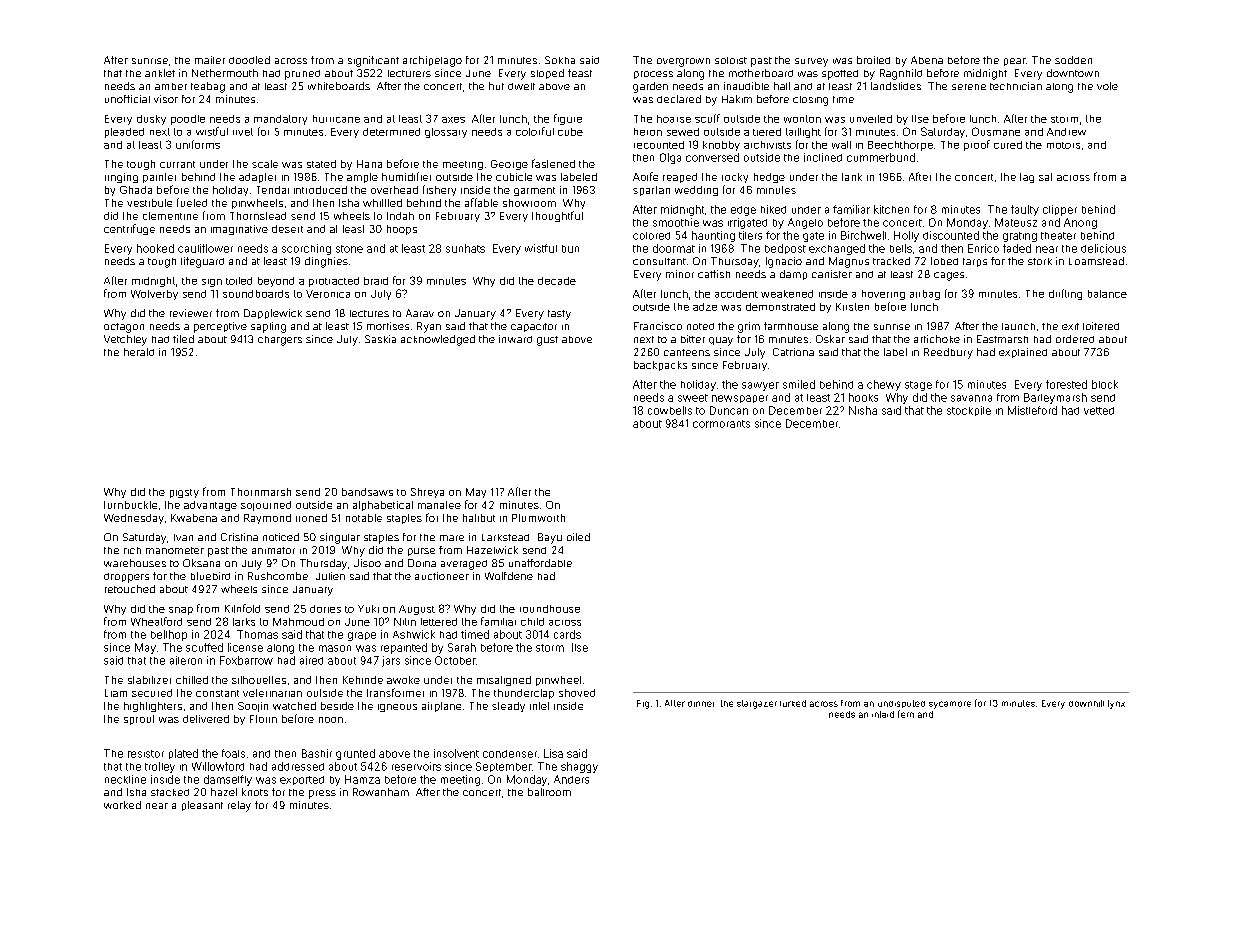 The image size is (1233, 952). Describe the element at coordinates (648, 132) in the image. I see `heron` at that location.
